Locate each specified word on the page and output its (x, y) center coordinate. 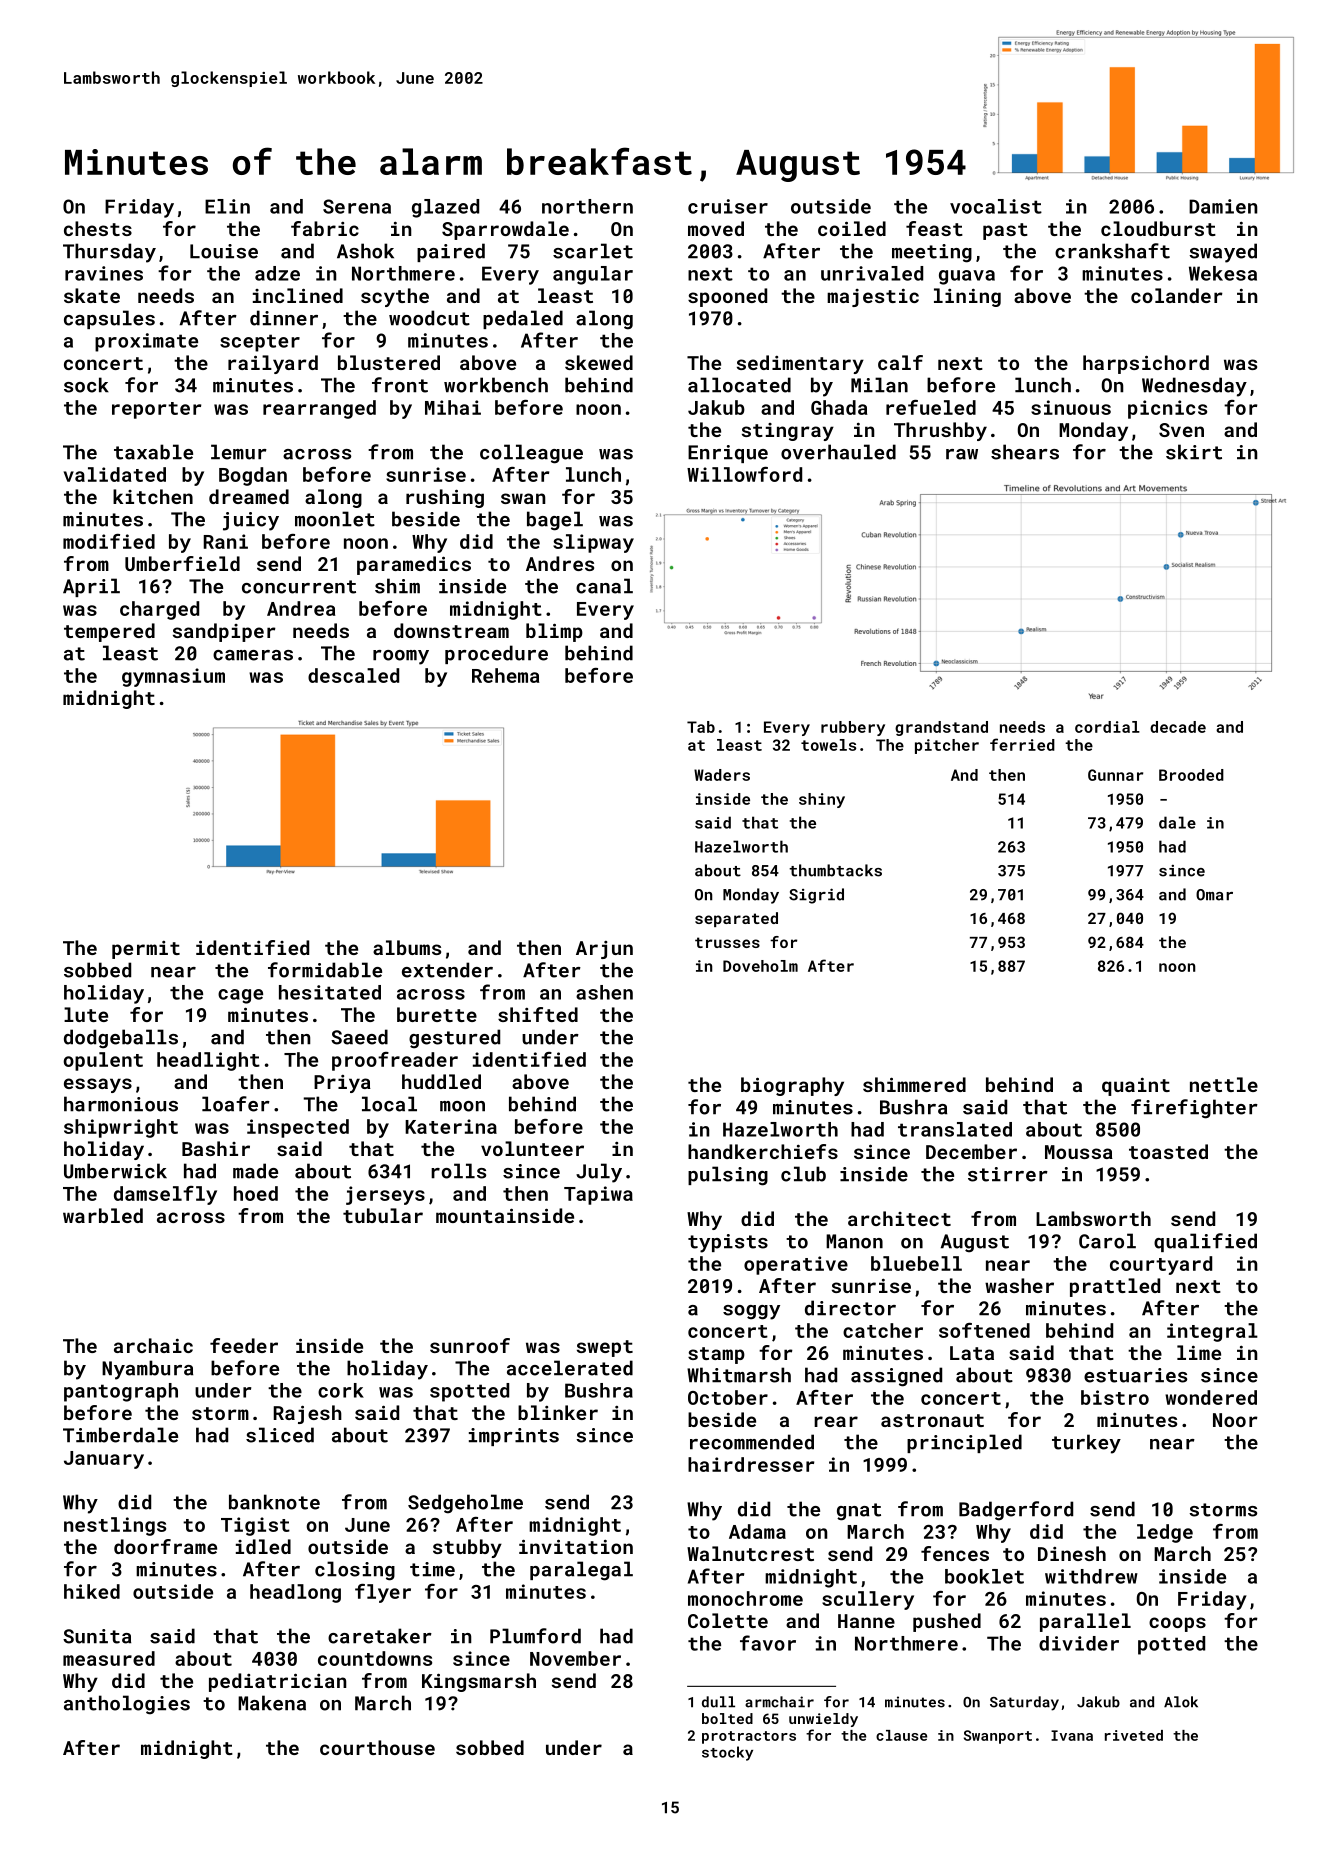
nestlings (115, 1526)
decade (1178, 727)
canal (604, 586)
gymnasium (173, 677)
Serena (357, 206)
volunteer (532, 1148)
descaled (353, 675)
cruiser (728, 206)
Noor (1235, 1420)
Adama (757, 1531)
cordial (1107, 727)
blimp (554, 632)
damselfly (165, 1195)
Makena (272, 1703)
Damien (1223, 206)
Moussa (1079, 1152)
